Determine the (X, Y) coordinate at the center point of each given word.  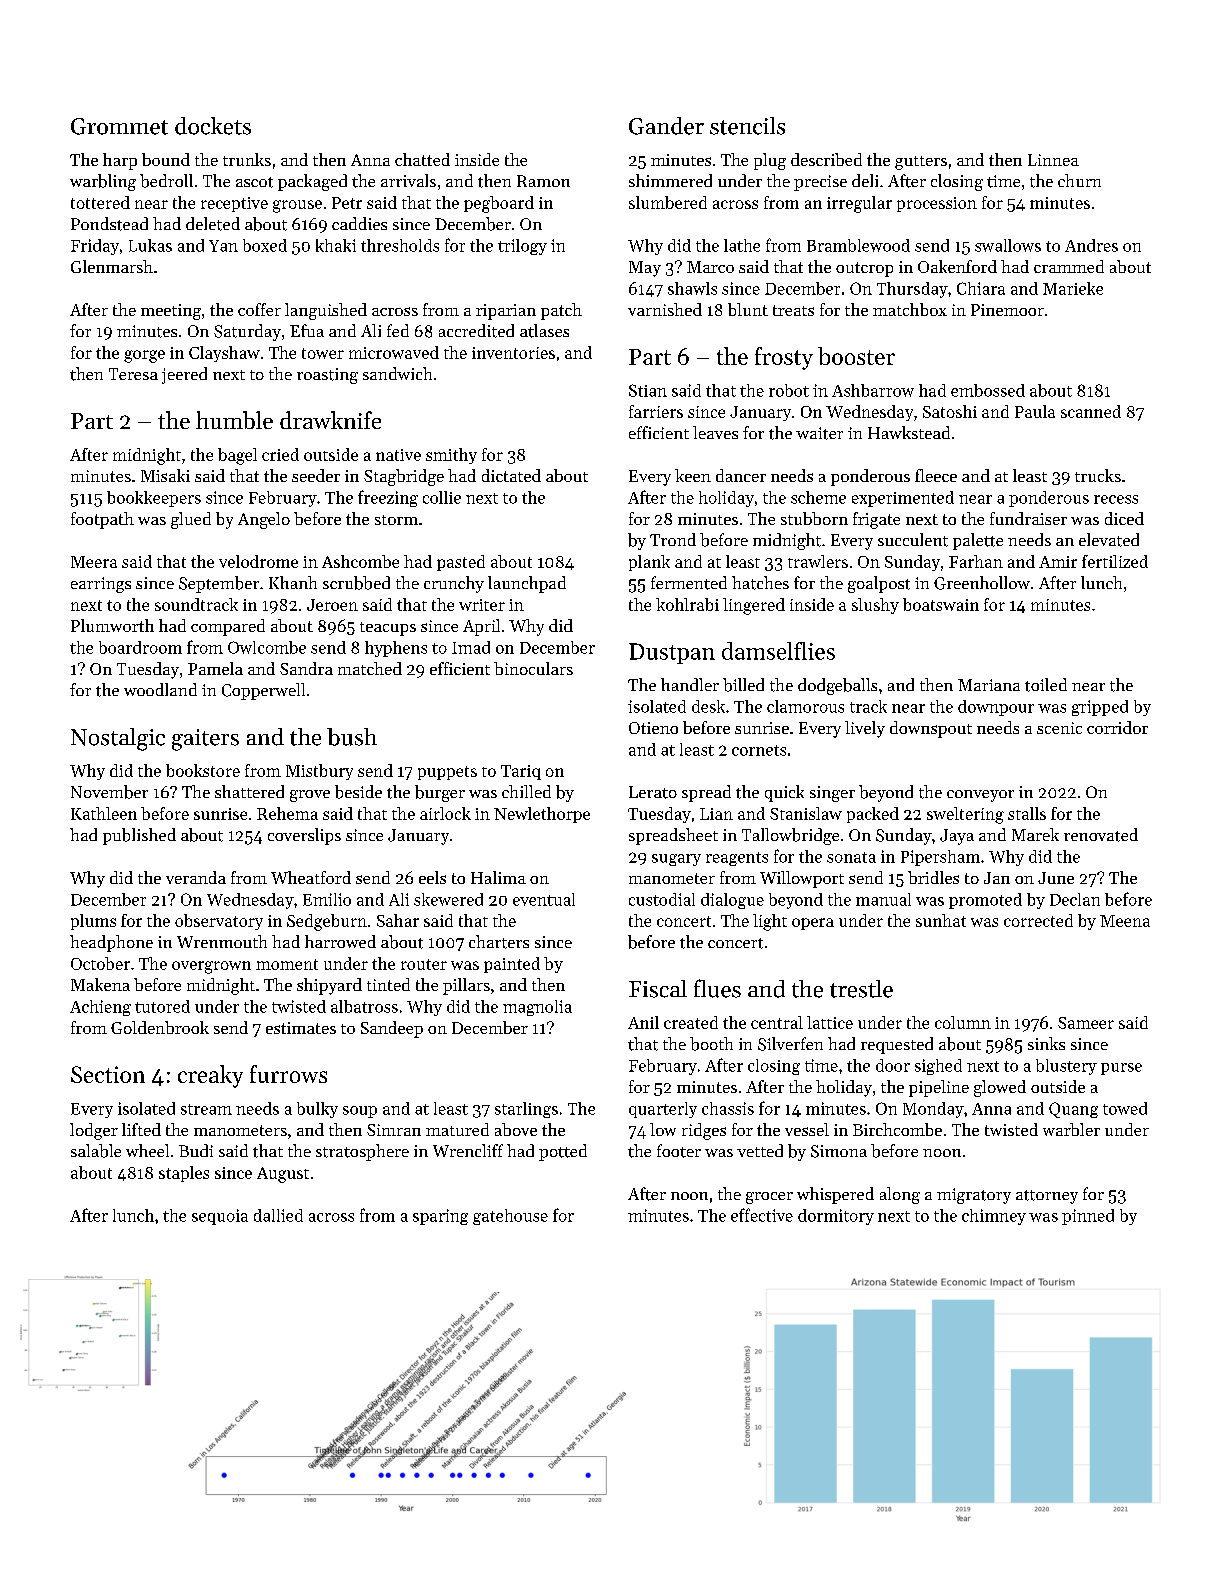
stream (206, 1109)
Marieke (1073, 288)
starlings (526, 1110)
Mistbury (319, 772)
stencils (747, 126)
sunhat (941, 920)
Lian (716, 814)
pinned (1088, 1217)
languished (326, 311)
